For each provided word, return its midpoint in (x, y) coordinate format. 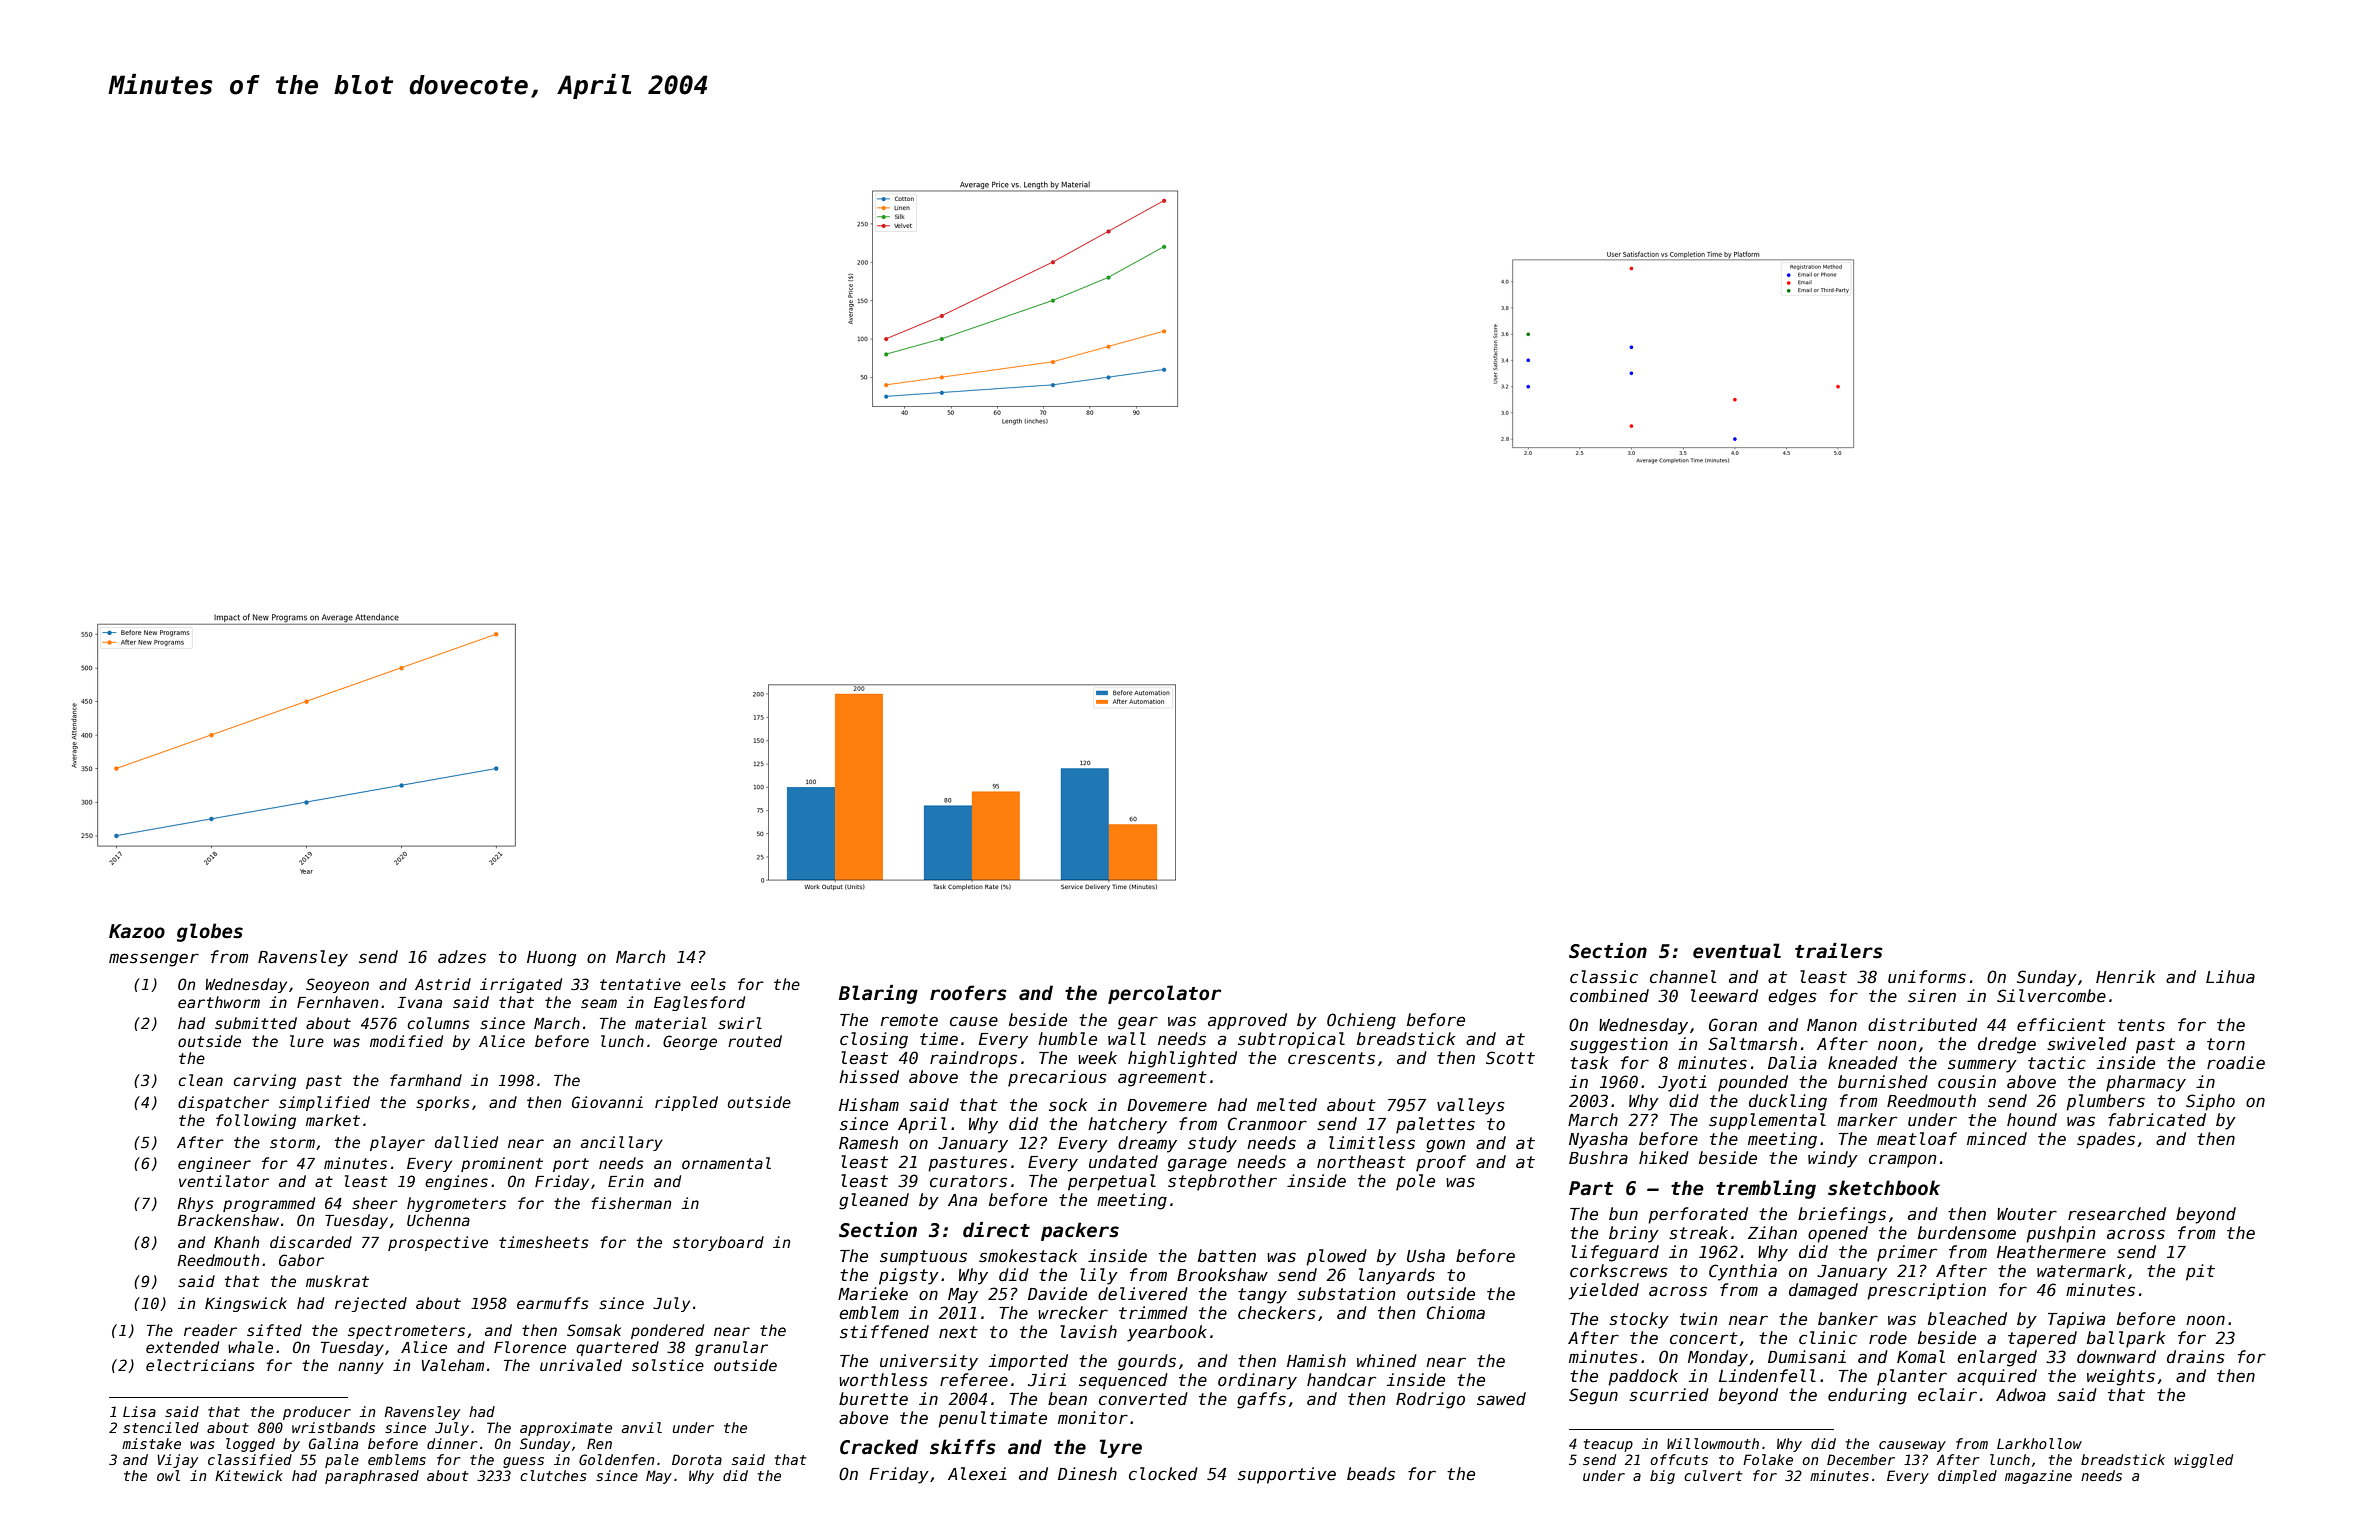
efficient (2061, 1025)
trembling (1766, 1189)
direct (996, 1230)
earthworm (219, 1002)
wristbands (333, 1427)
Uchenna (438, 1220)
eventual (1737, 951)
